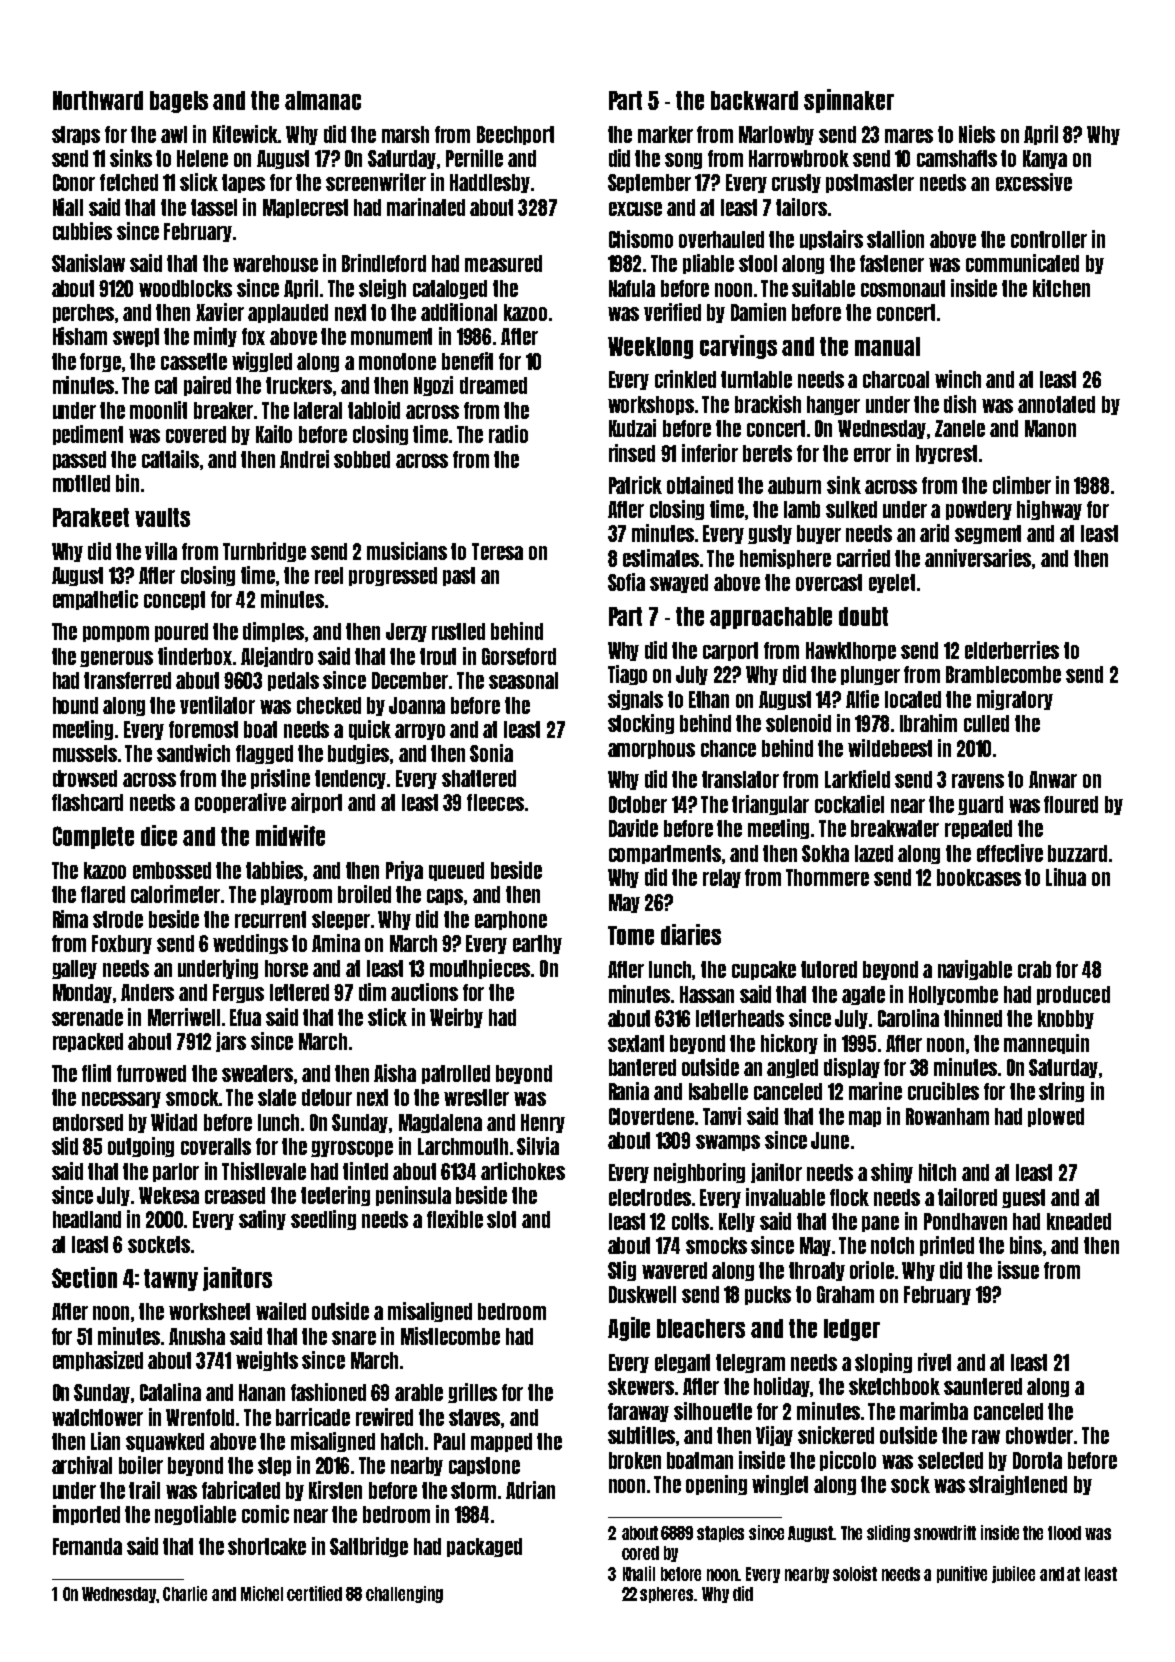  I want to click on Sofia, so click(626, 582).
